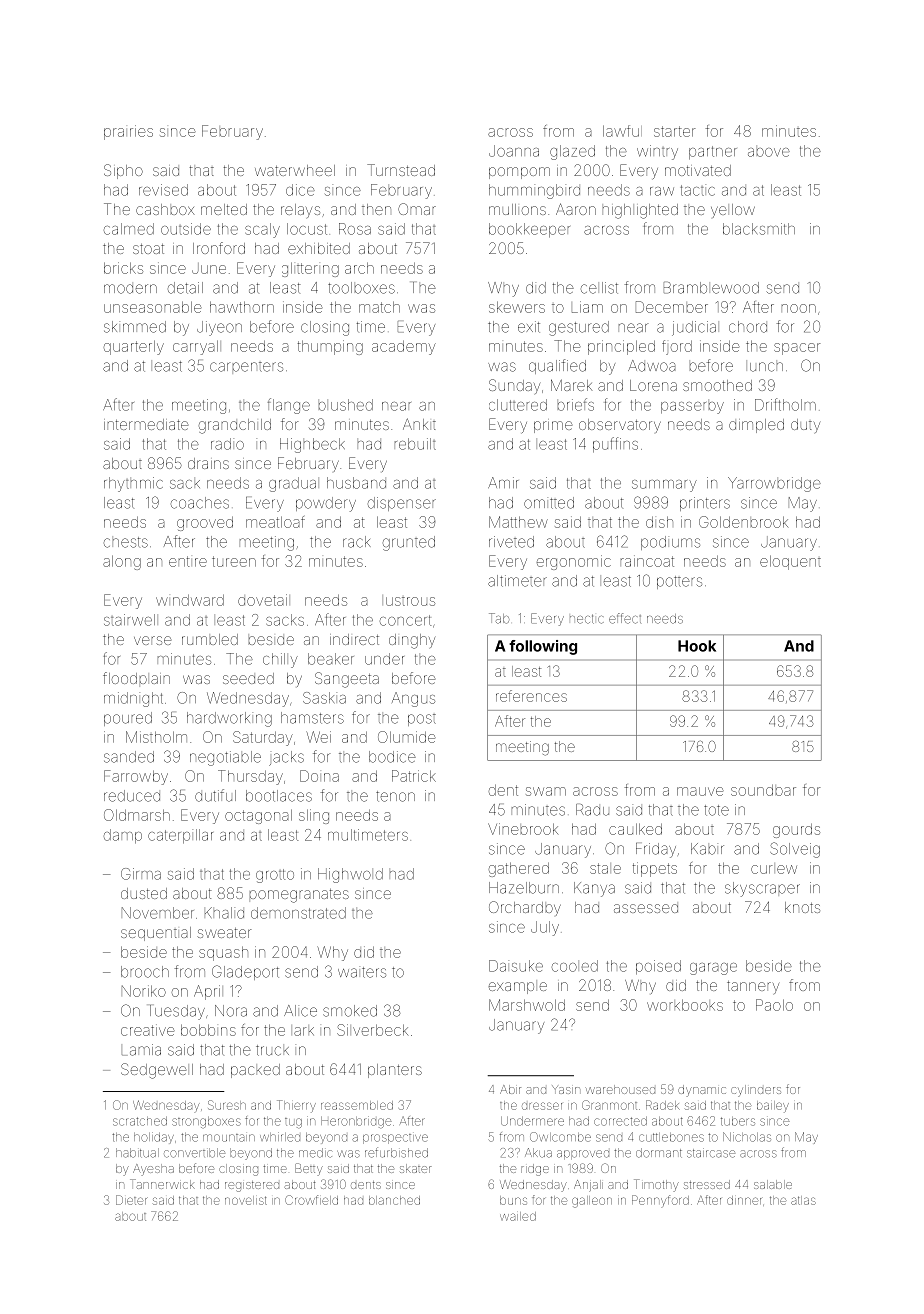 Image resolution: width=924 pixels, height=1314 pixels. I want to click on Crowfield, so click(311, 1200).
